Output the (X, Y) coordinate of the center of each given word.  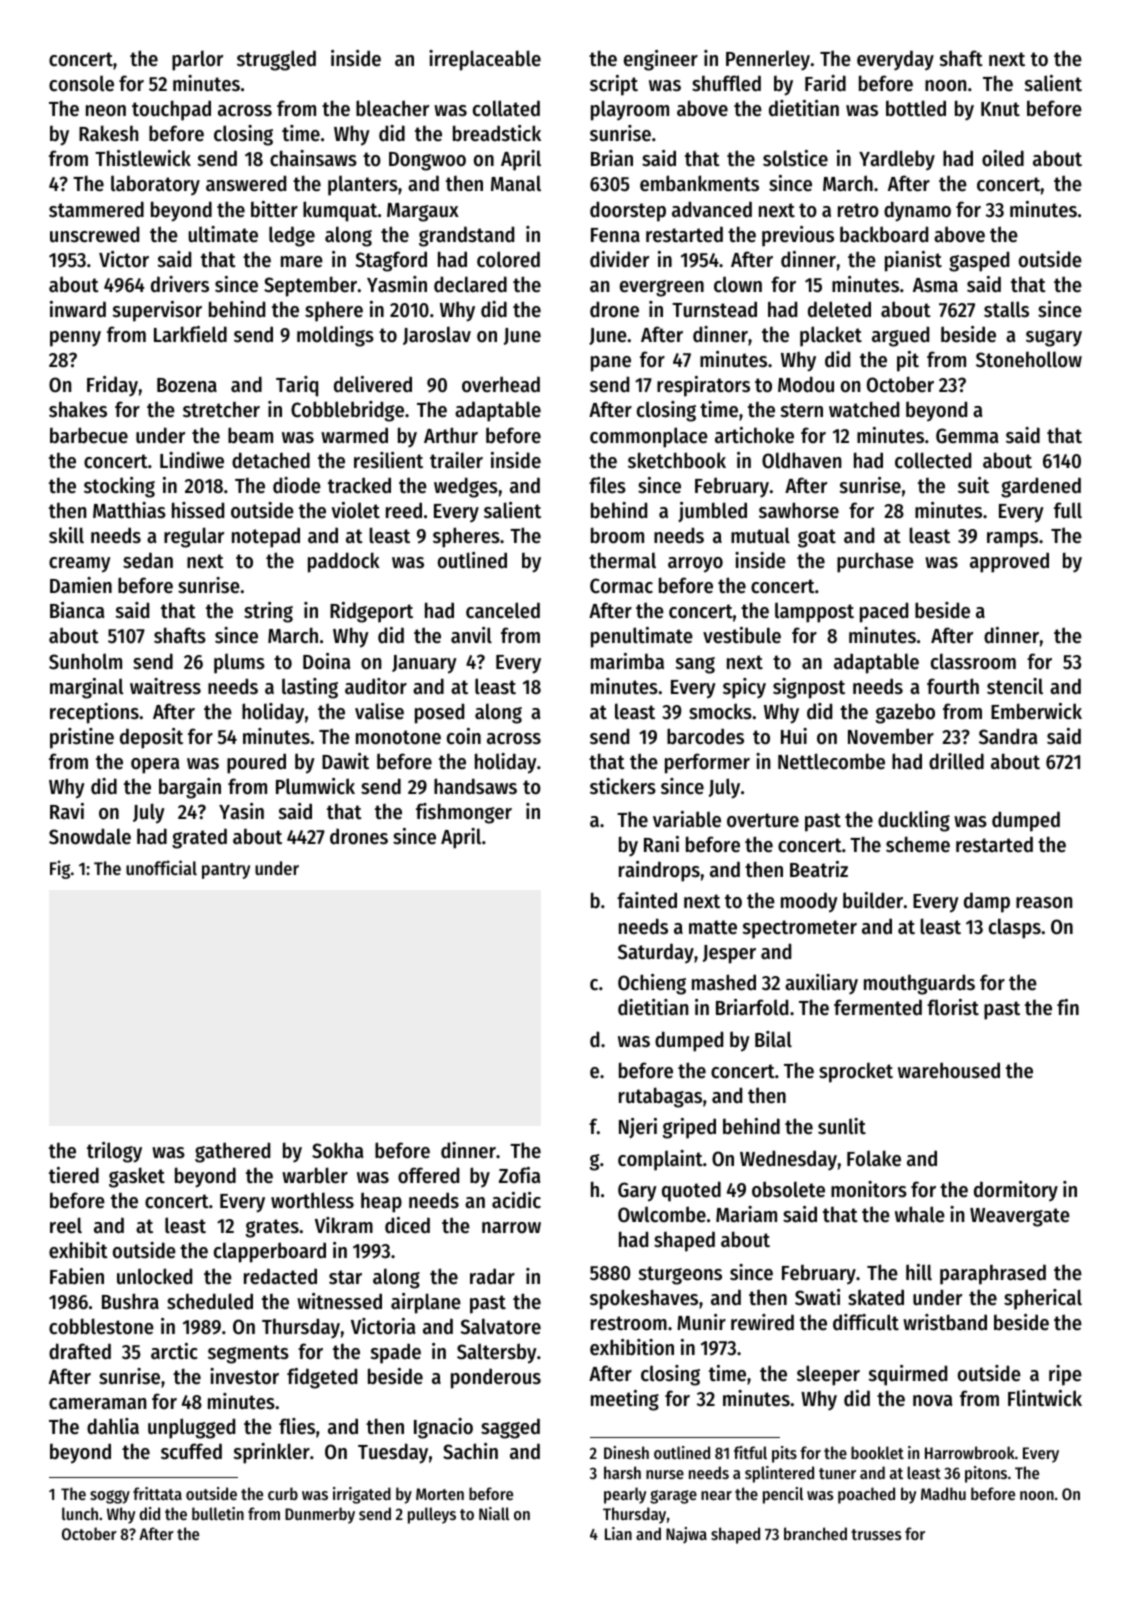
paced (884, 612)
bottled (916, 108)
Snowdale (90, 836)
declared (470, 284)
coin (464, 736)
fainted (647, 900)
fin (1068, 1007)
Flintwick (1045, 1398)
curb (283, 1493)
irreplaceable (485, 60)
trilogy (114, 1152)
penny (75, 339)
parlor (197, 60)
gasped (979, 261)
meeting (625, 1400)
